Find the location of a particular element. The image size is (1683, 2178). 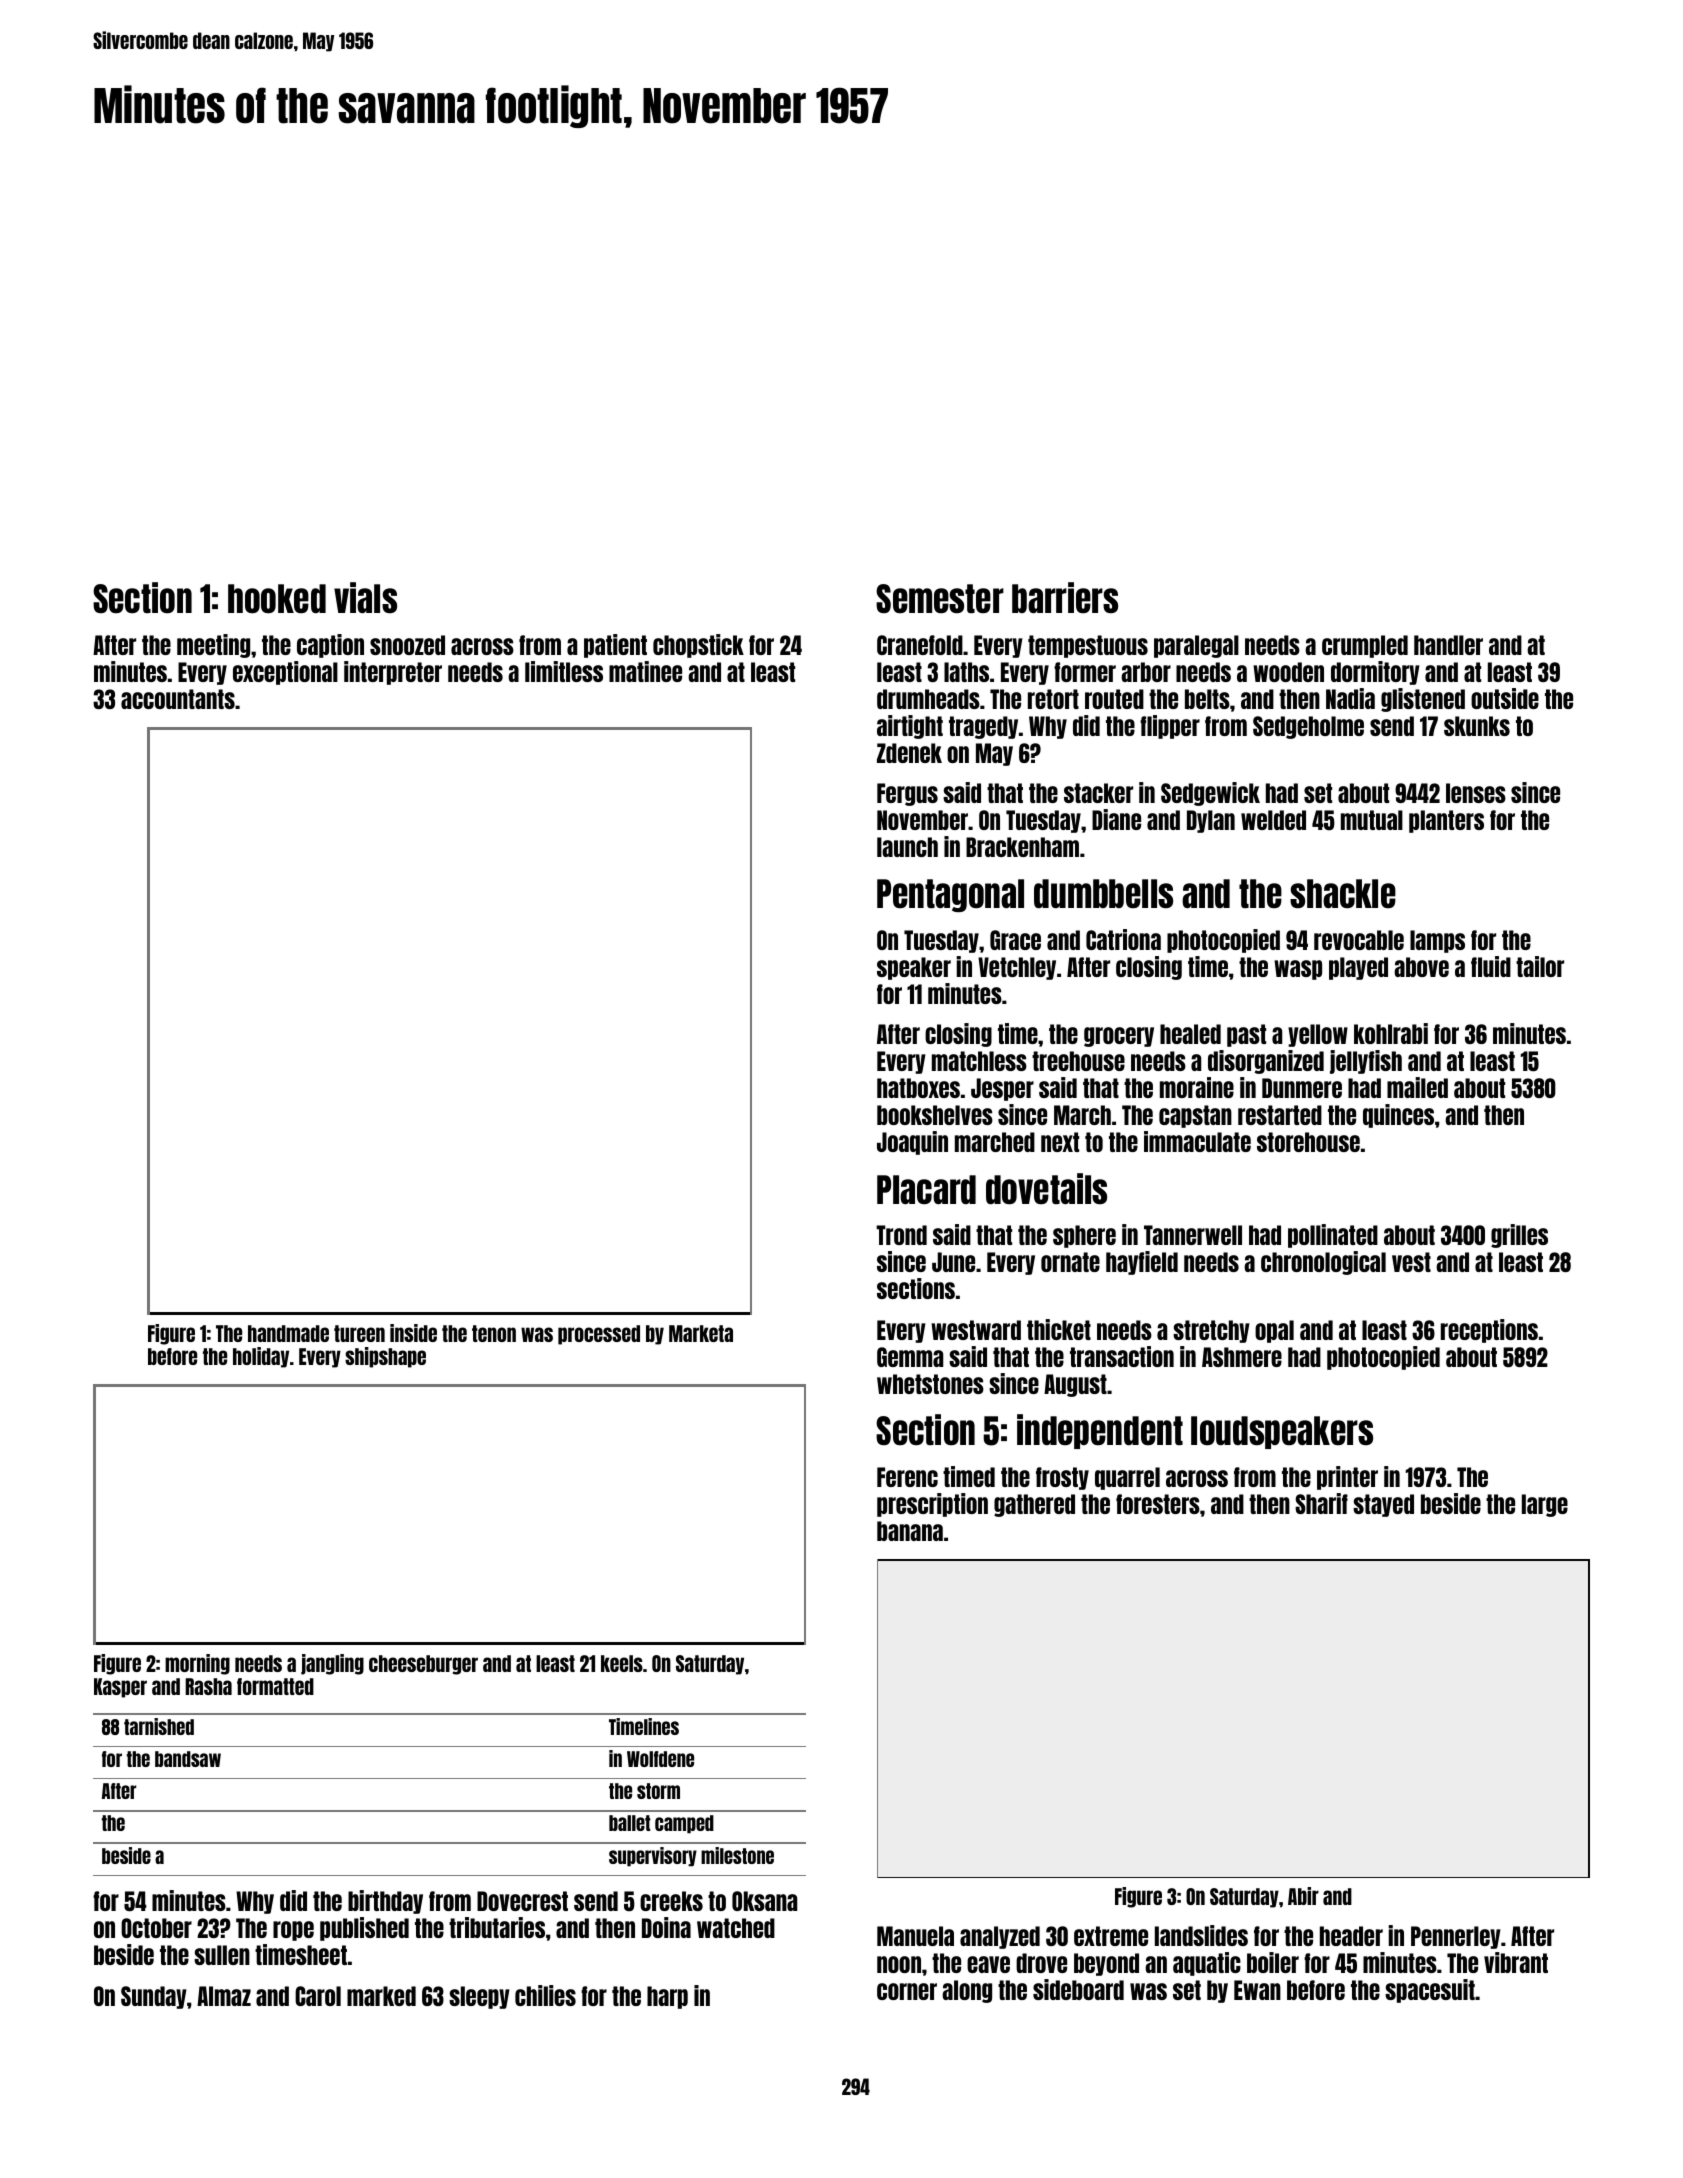

morning is located at coordinates (197, 1664).
